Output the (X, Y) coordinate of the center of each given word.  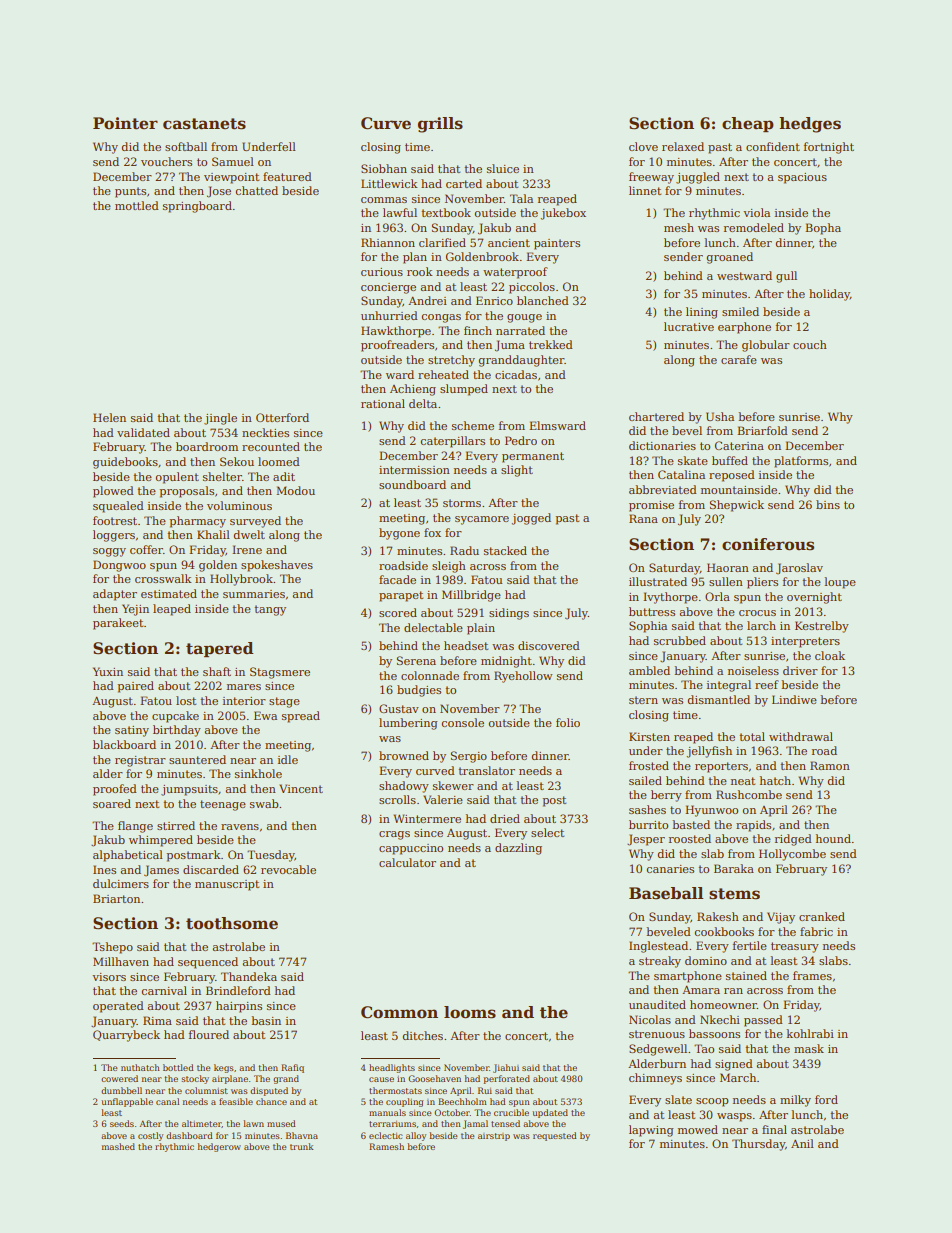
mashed (118, 1146)
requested (555, 1136)
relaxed (683, 146)
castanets (204, 124)
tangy (270, 610)
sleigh (449, 567)
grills (440, 125)
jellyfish (709, 752)
